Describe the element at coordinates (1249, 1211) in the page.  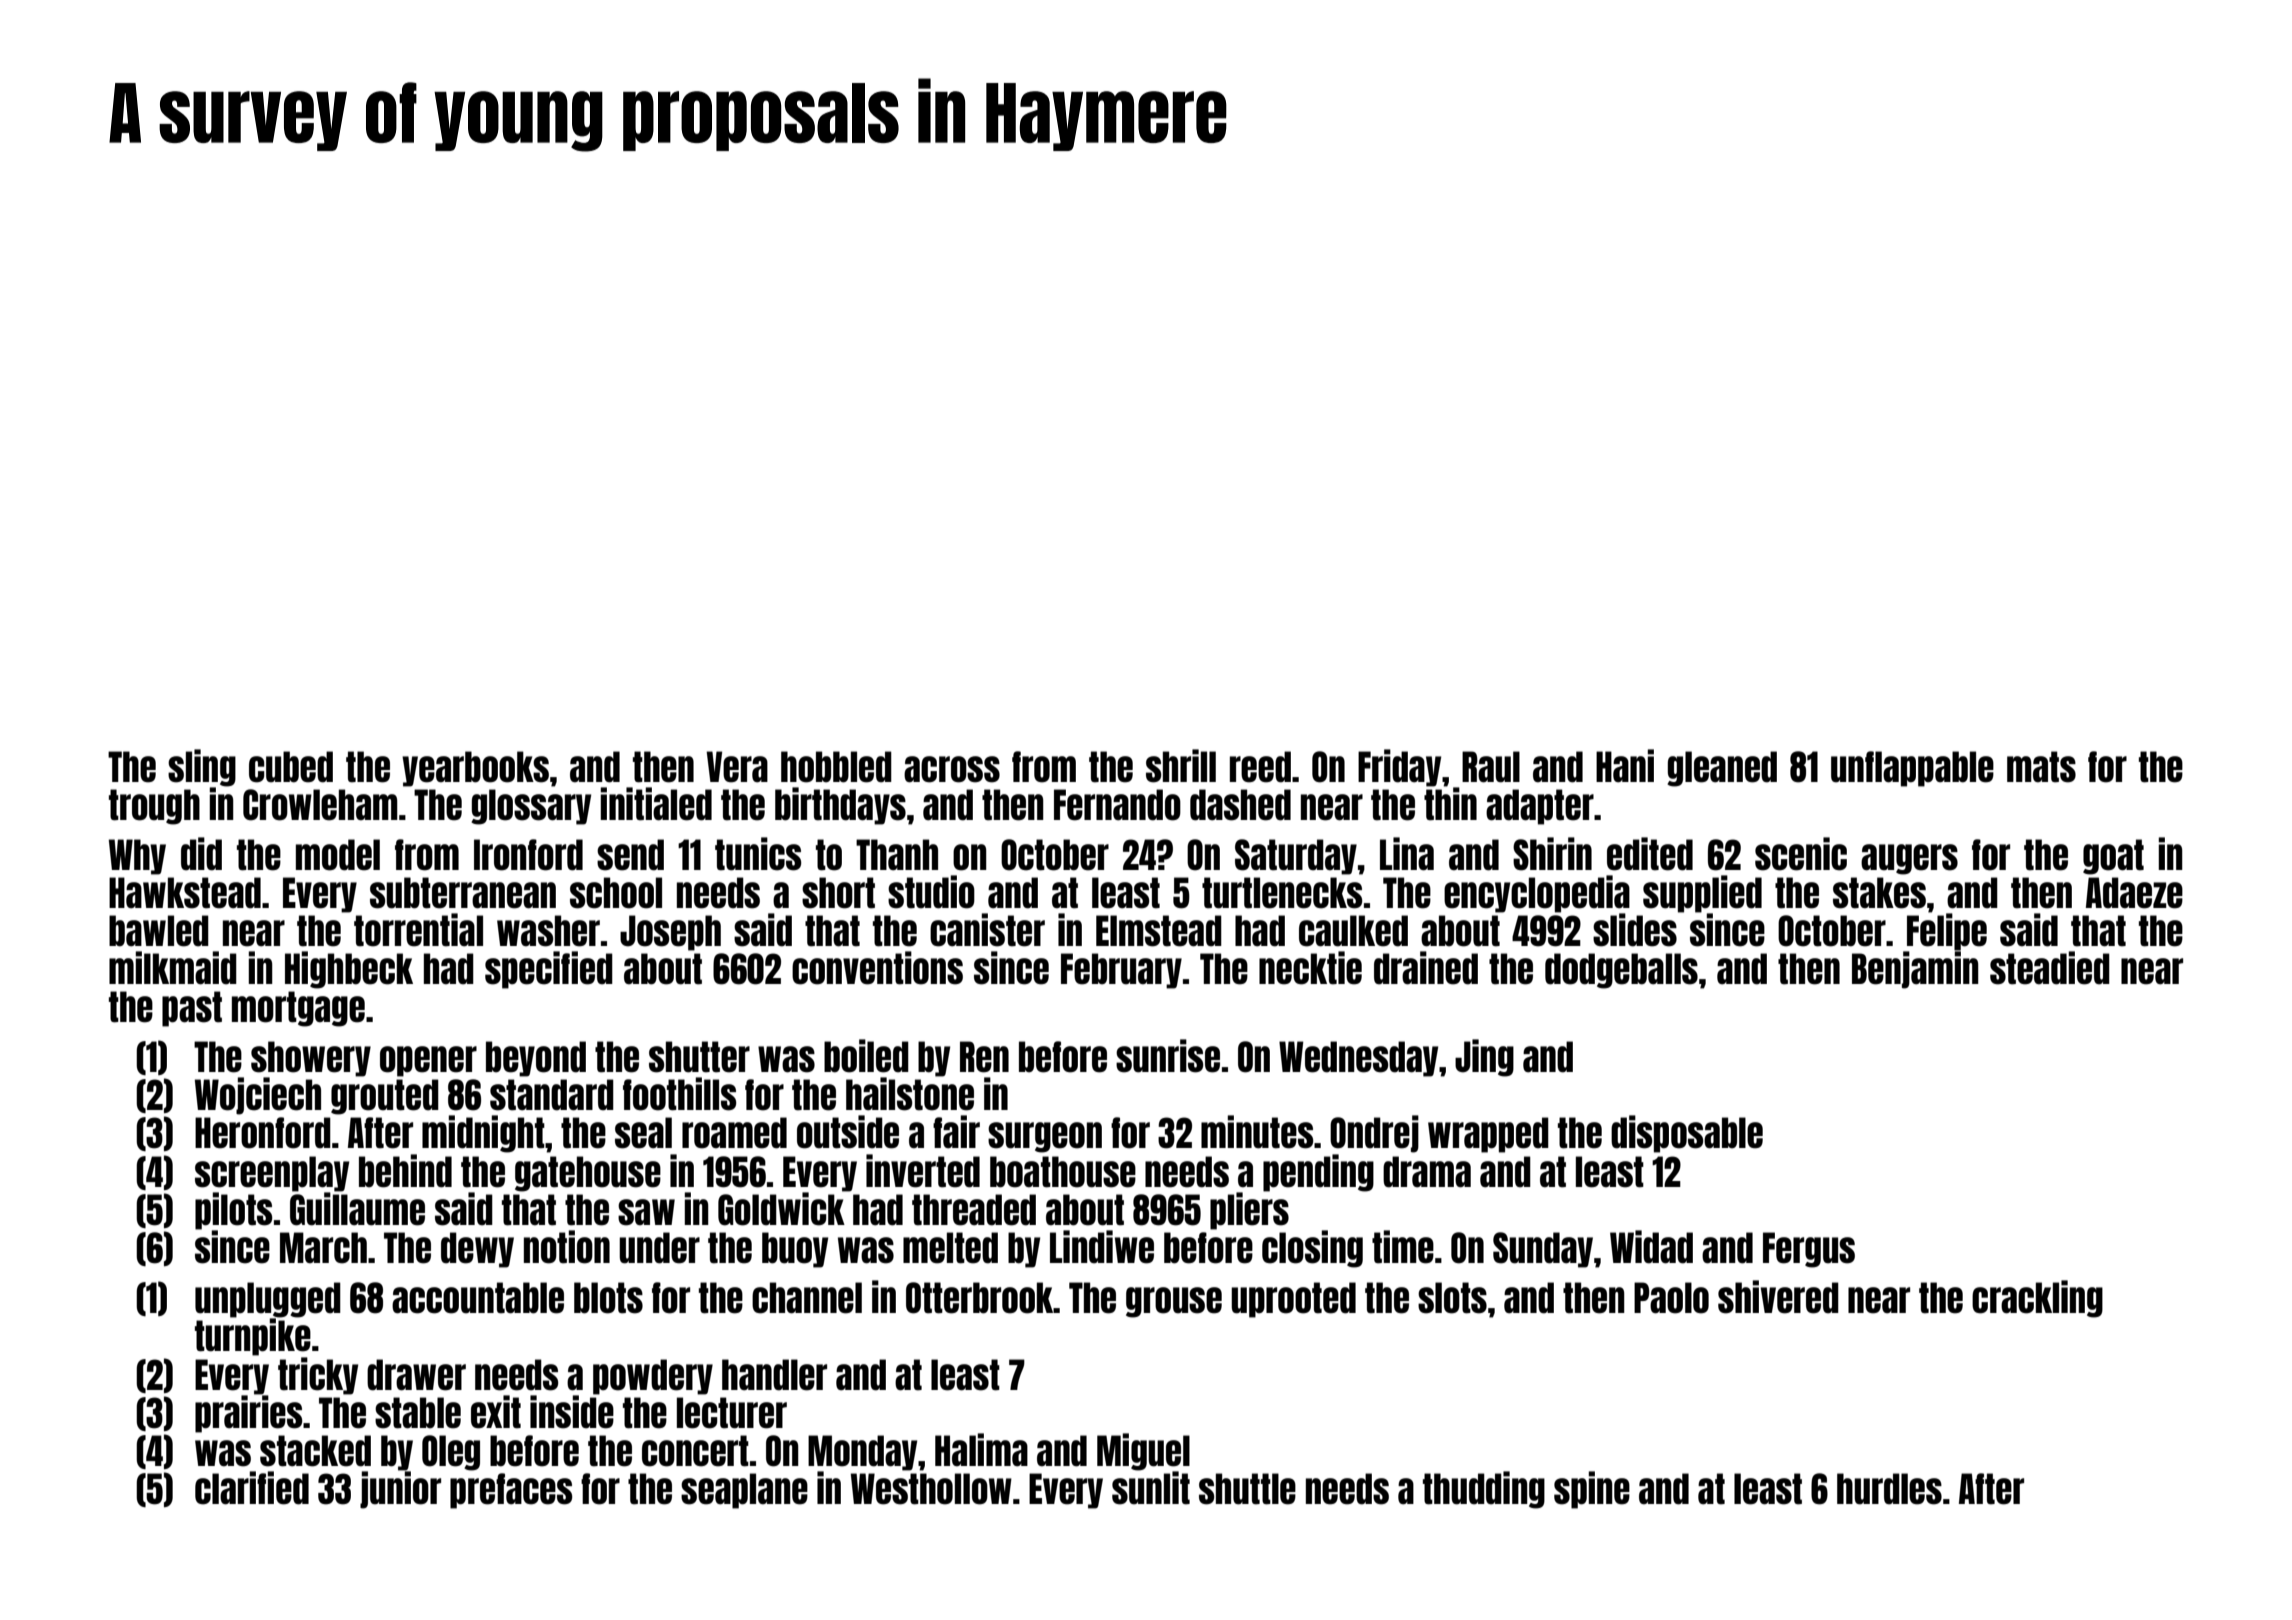
I see `pliers` at that location.
